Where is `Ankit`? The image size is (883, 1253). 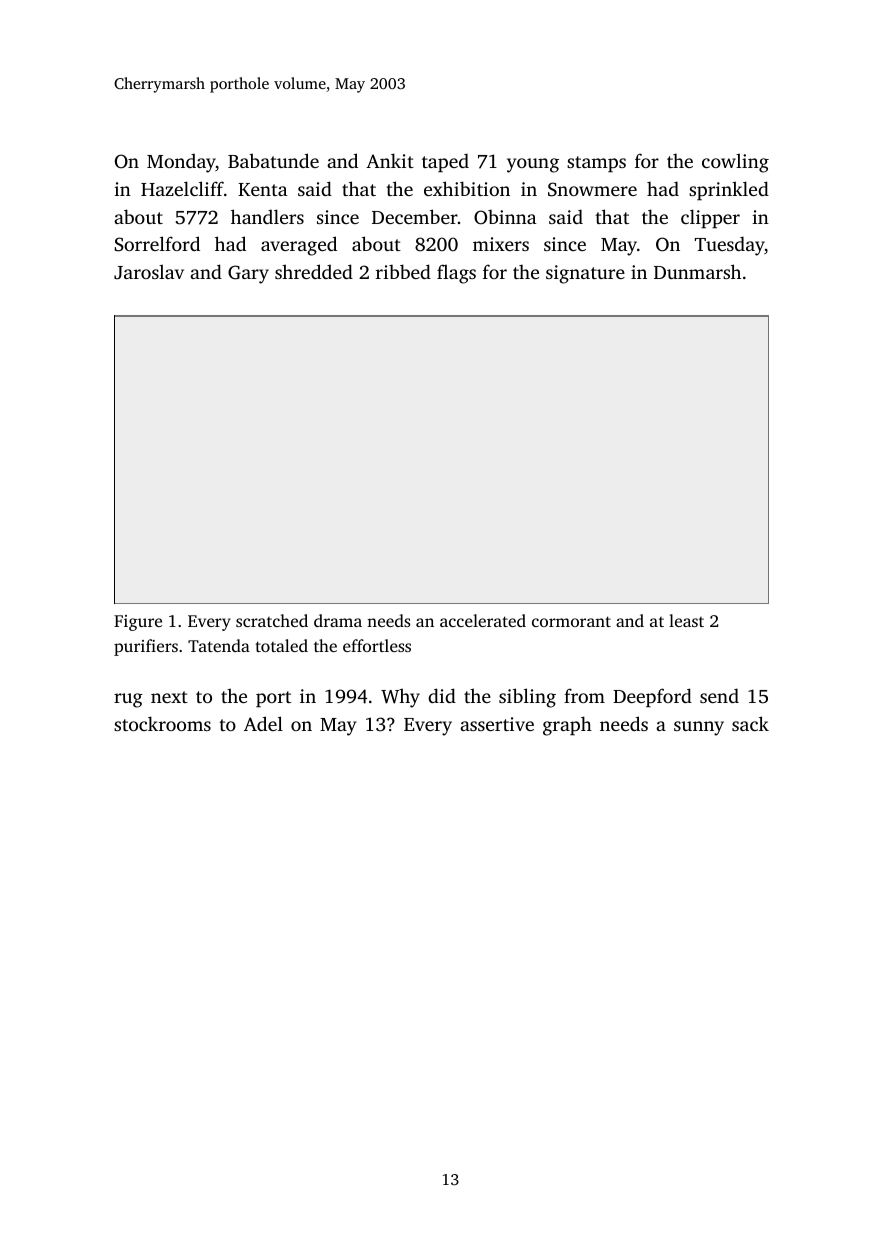
Ankit is located at coordinates (390, 160).
